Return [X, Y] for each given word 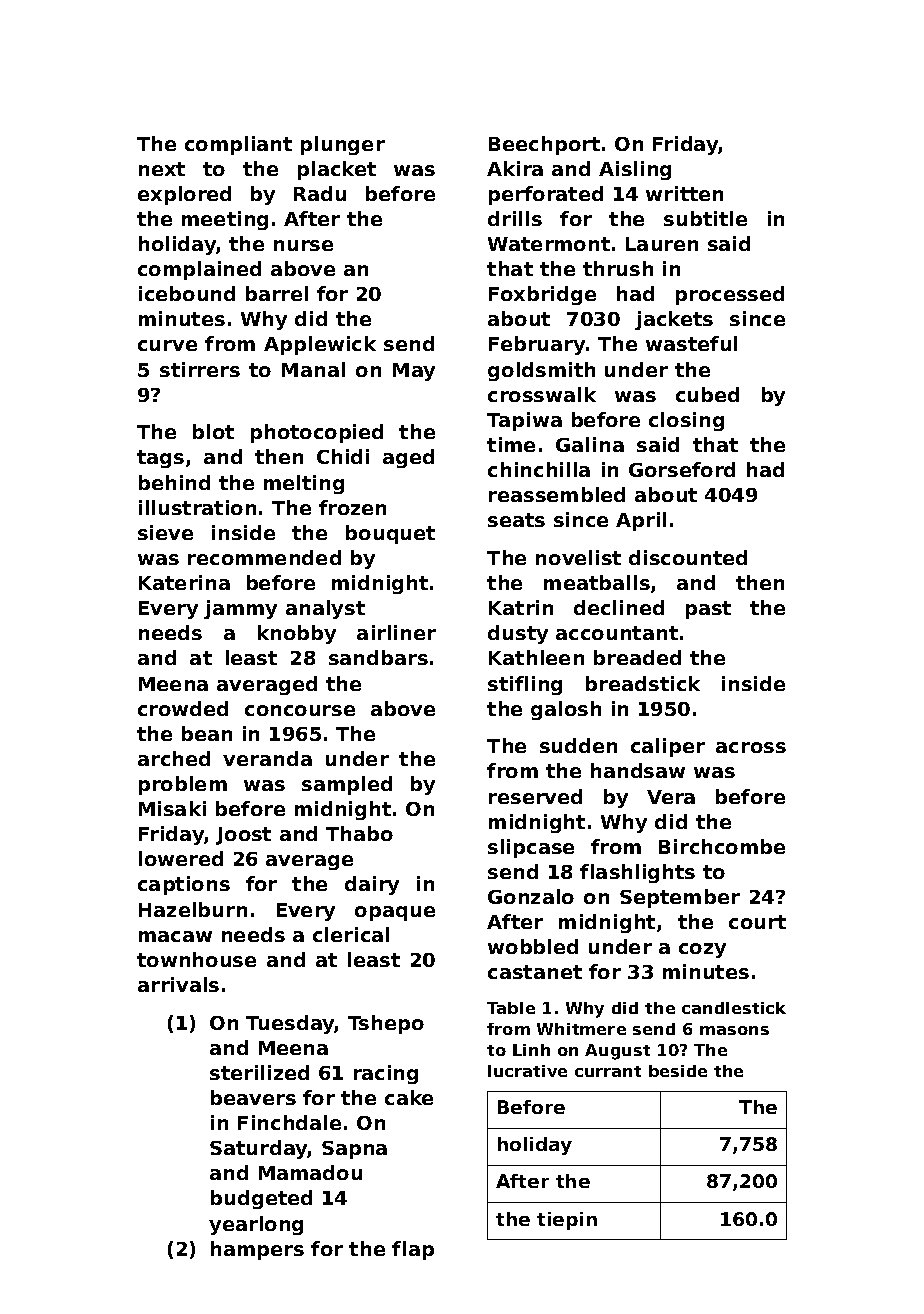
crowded [183, 708]
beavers [253, 1097]
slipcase [531, 848]
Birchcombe [722, 846]
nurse [303, 245]
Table [511, 1008]
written [684, 193]
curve [167, 345]
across [751, 747]
